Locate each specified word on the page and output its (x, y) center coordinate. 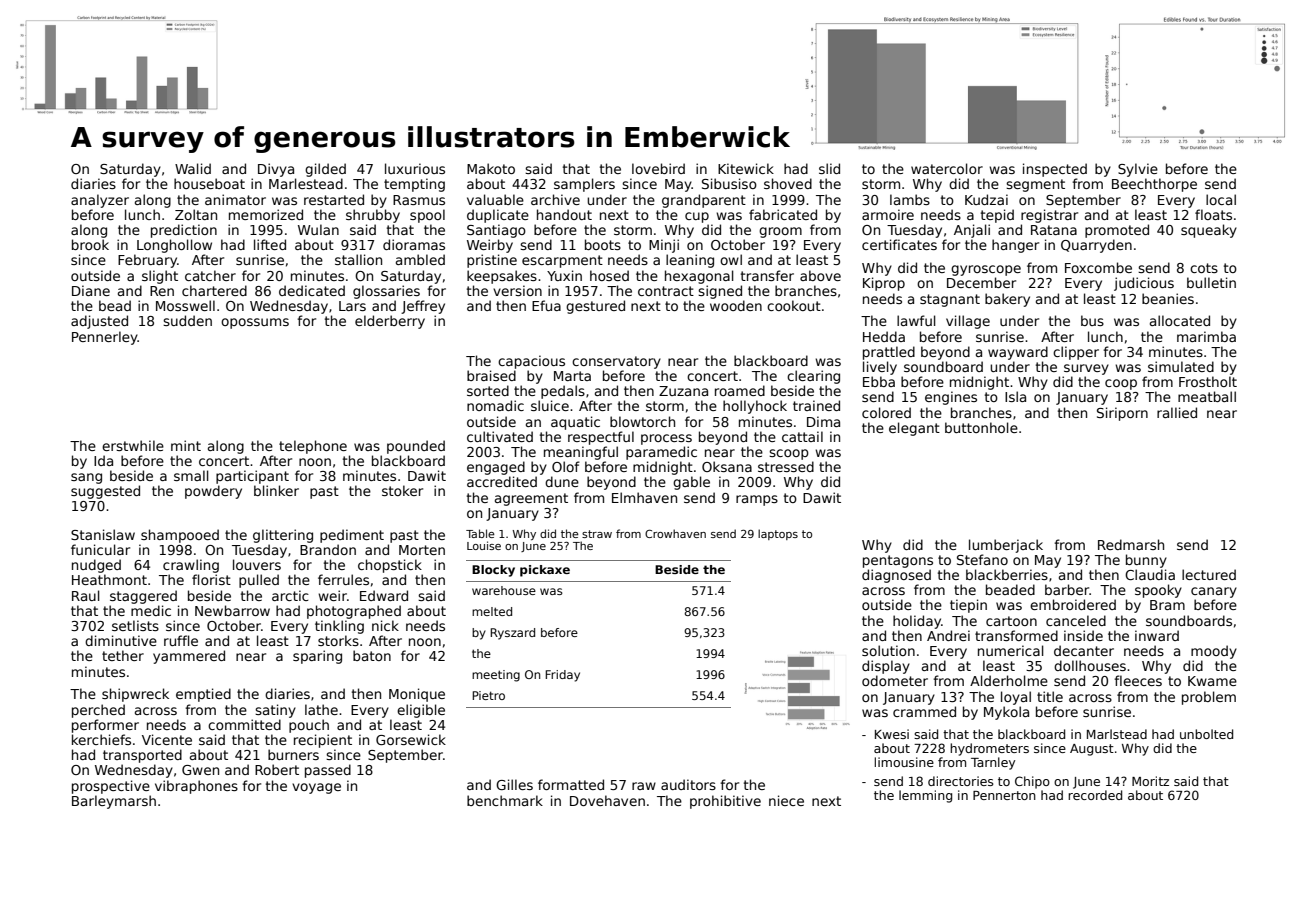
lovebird (658, 168)
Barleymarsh (114, 802)
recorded (1095, 795)
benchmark (505, 800)
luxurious (415, 168)
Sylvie (1138, 170)
